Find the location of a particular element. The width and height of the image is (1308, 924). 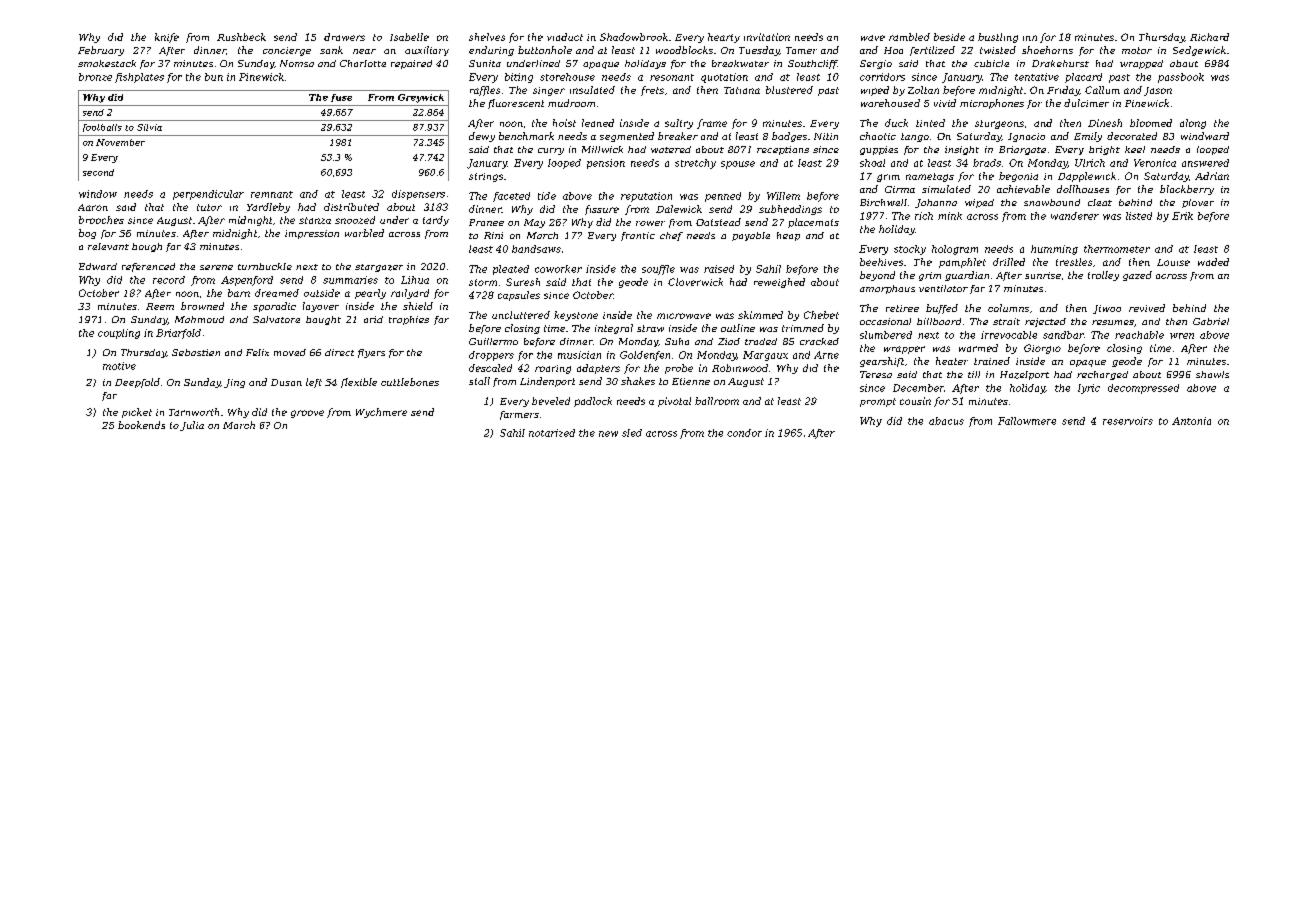

columns is located at coordinates (1008, 308).
